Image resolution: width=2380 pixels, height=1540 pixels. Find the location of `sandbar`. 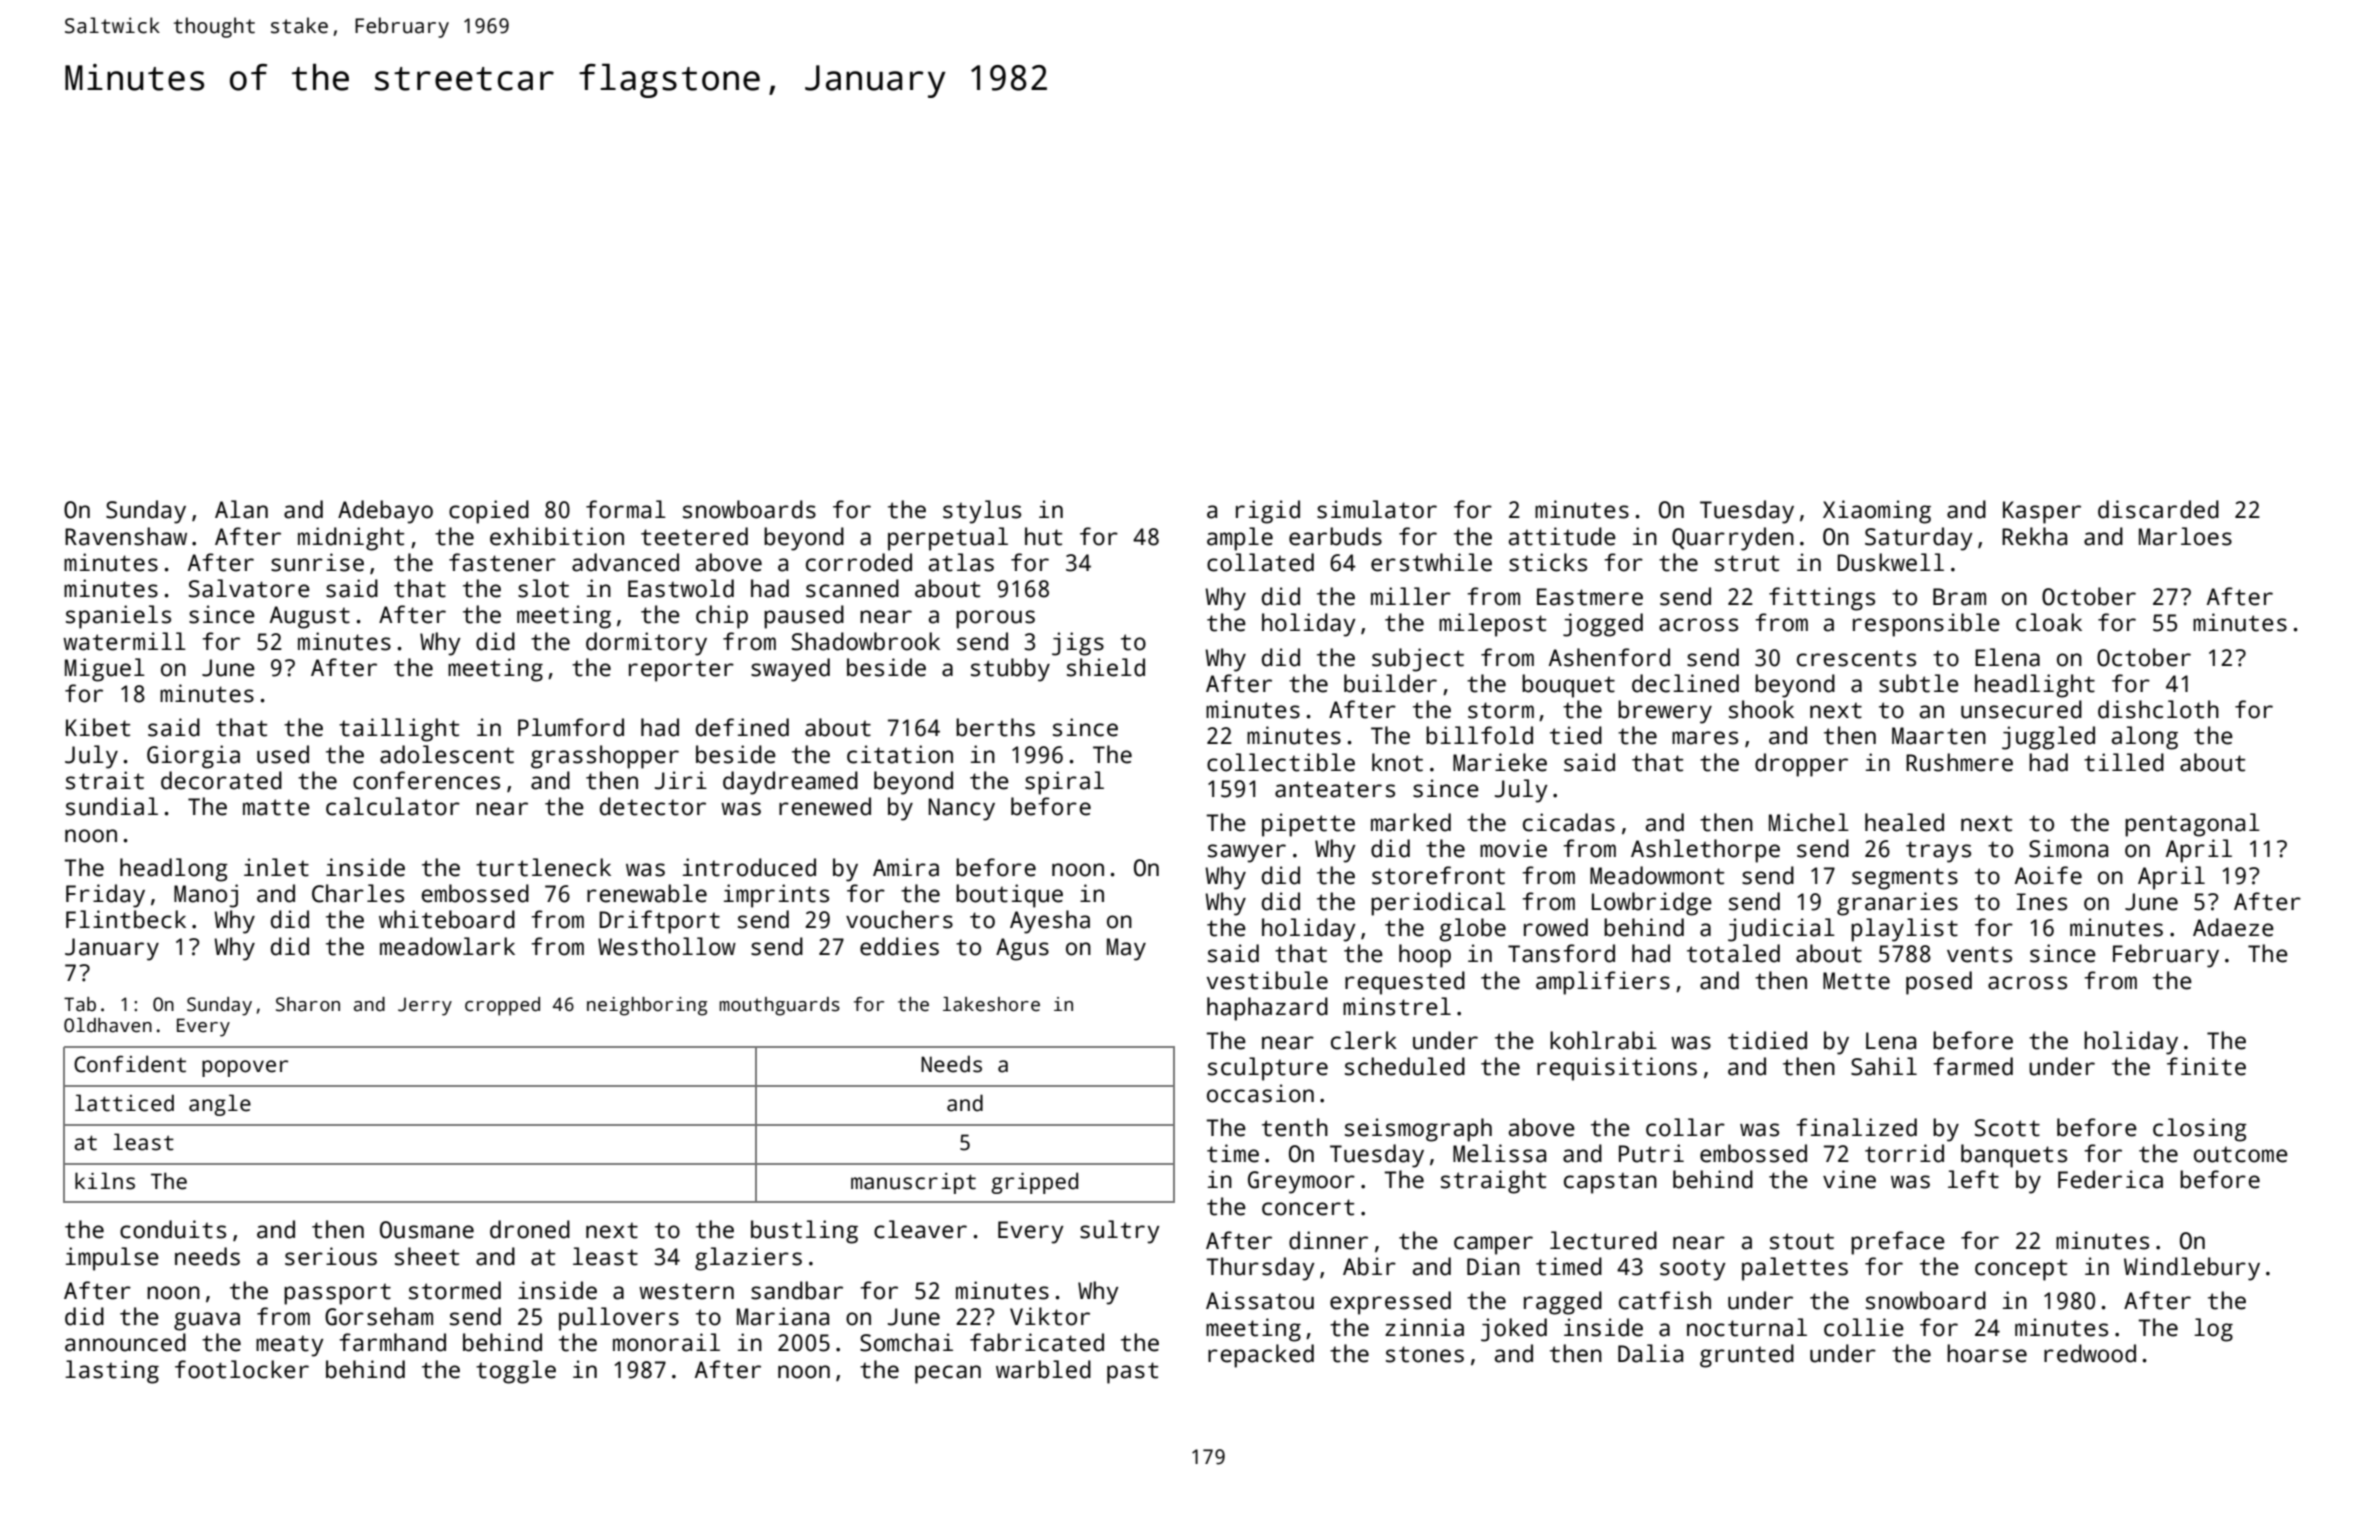

sandbar is located at coordinates (797, 1290).
